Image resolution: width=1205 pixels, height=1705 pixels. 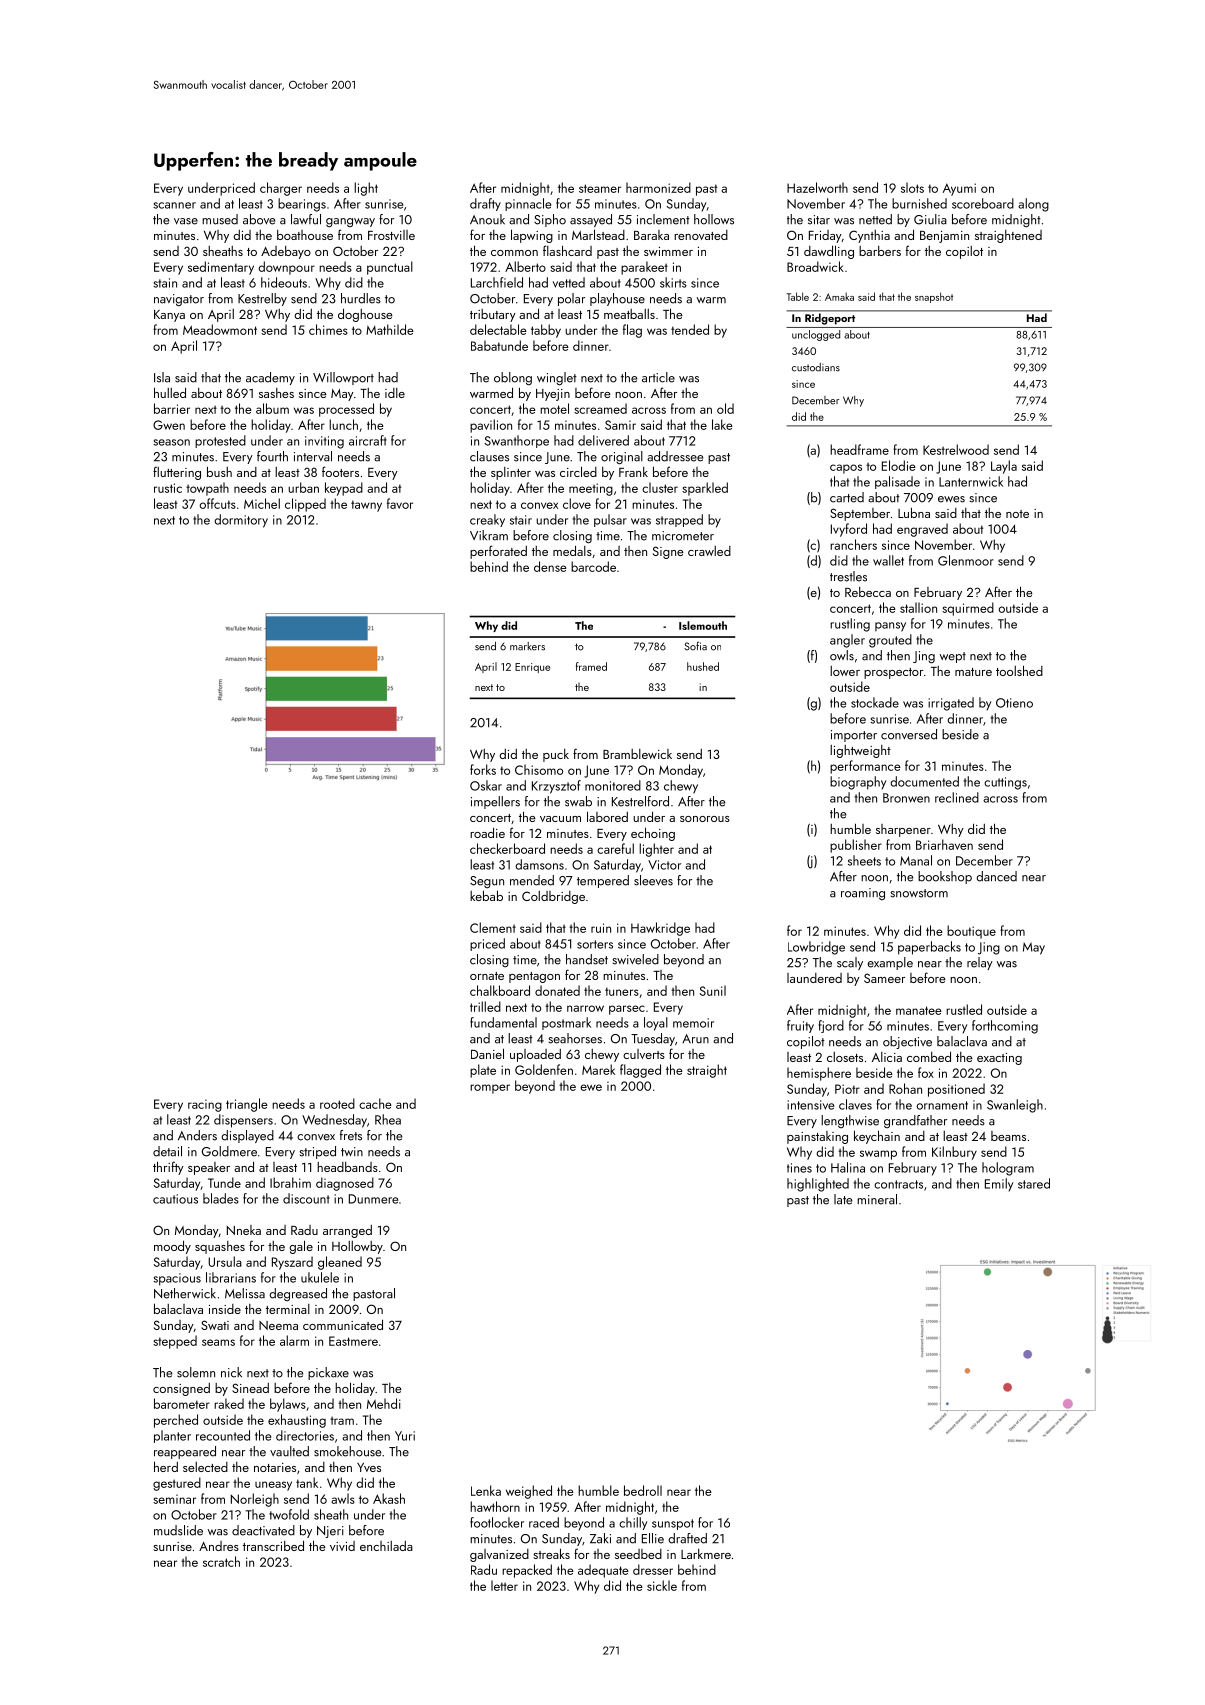 What do you see at coordinates (877, 1199) in the page?
I see `mineral` at bounding box center [877, 1199].
